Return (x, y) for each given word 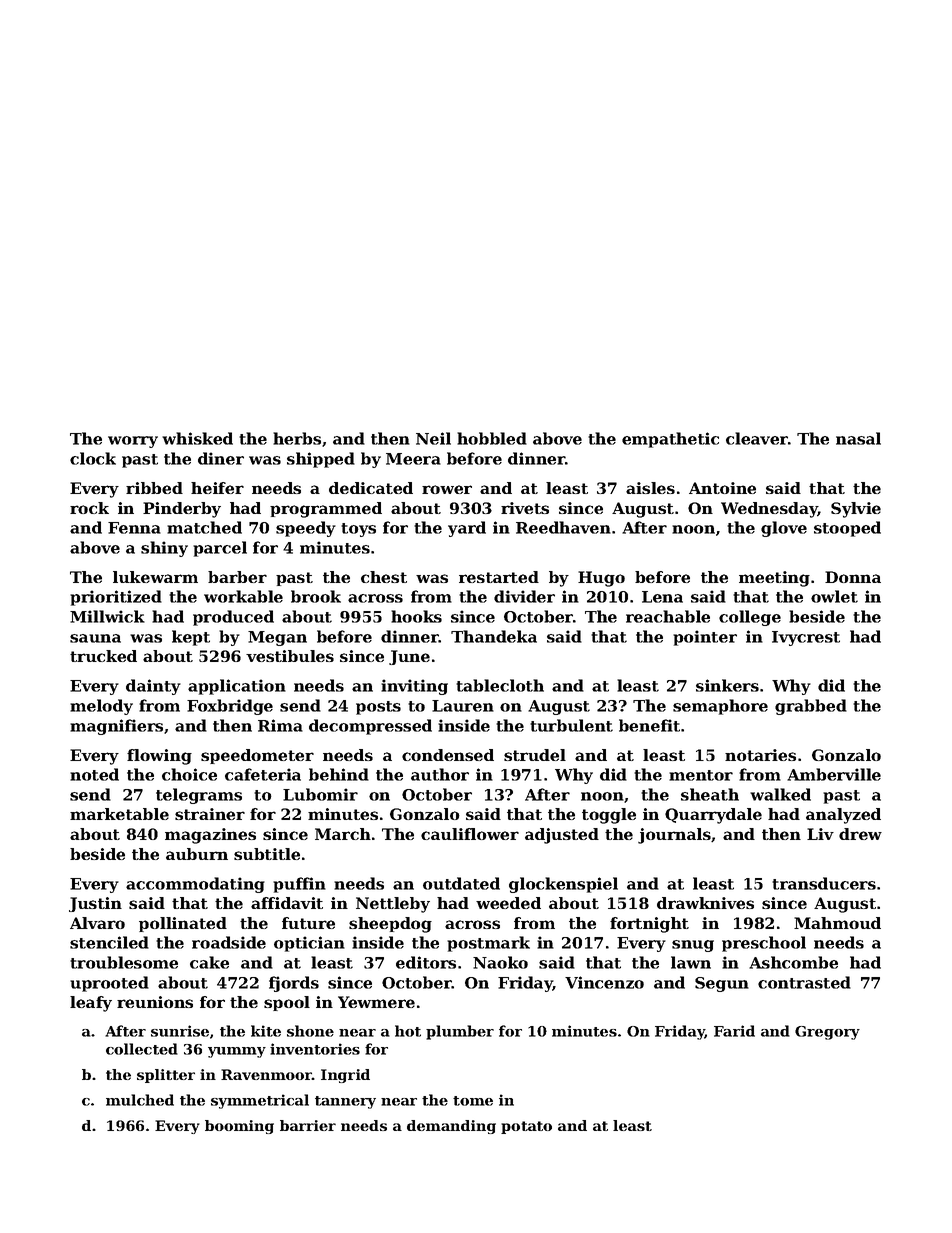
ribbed (154, 488)
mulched (140, 1100)
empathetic (670, 440)
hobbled (492, 438)
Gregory (827, 1033)
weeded (508, 903)
